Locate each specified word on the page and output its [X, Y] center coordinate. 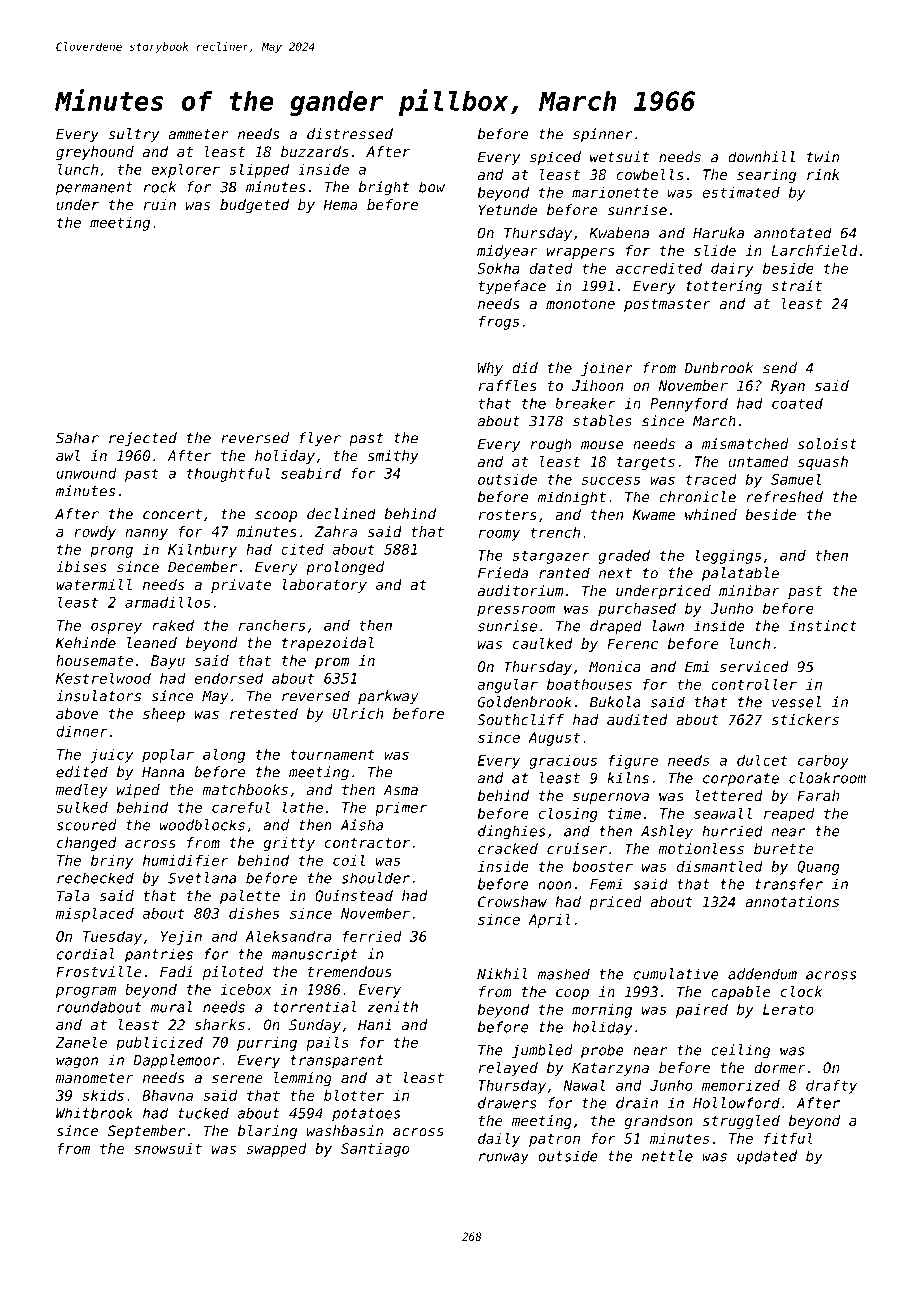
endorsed [229, 678]
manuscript [314, 955]
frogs [499, 322]
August [554, 739]
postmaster [667, 305]
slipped [259, 170]
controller [754, 684]
